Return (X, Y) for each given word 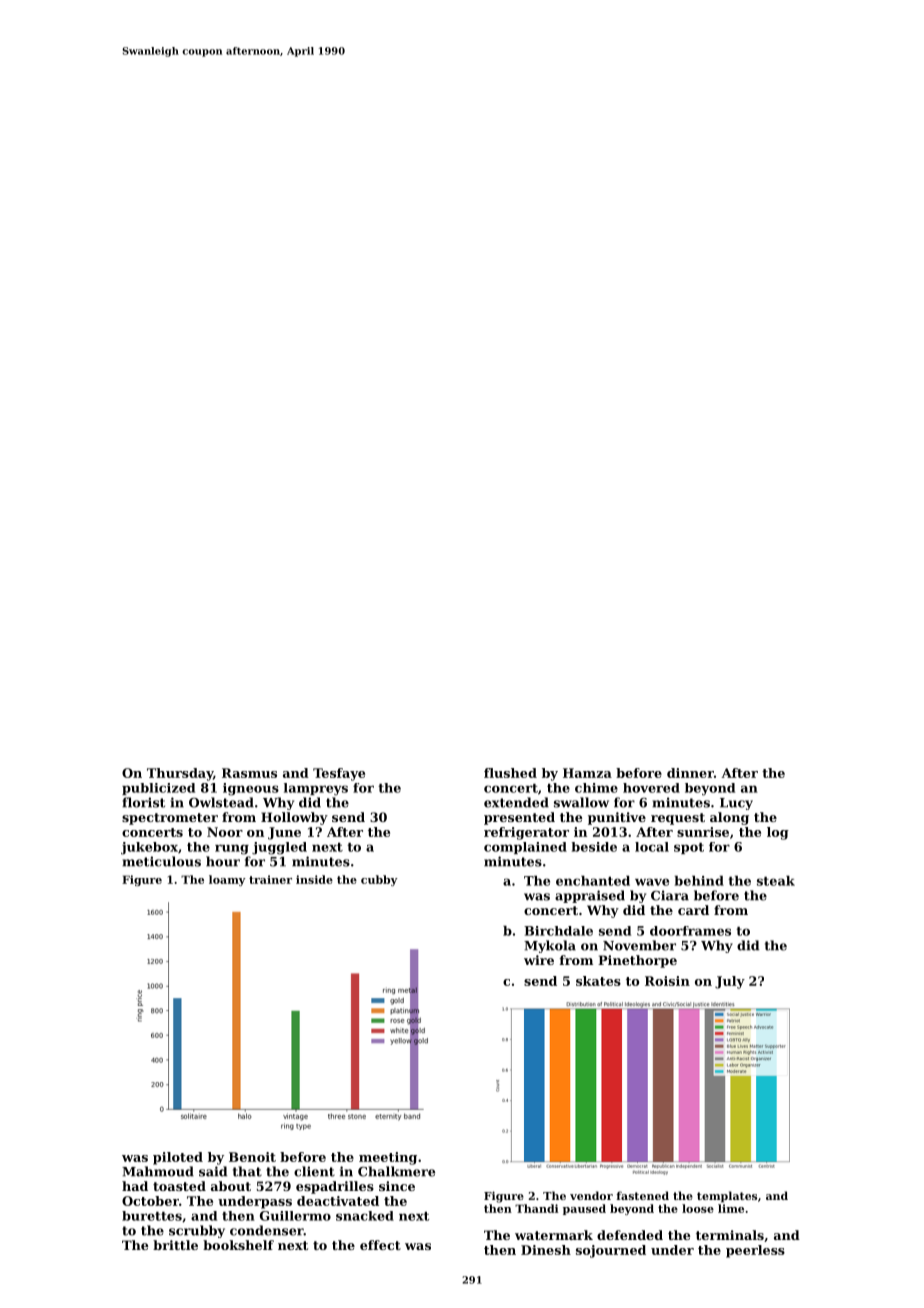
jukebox (149, 848)
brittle (175, 1245)
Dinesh (546, 1250)
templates (727, 1197)
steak (776, 881)
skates (598, 981)
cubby (379, 880)
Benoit (252, 1157)
